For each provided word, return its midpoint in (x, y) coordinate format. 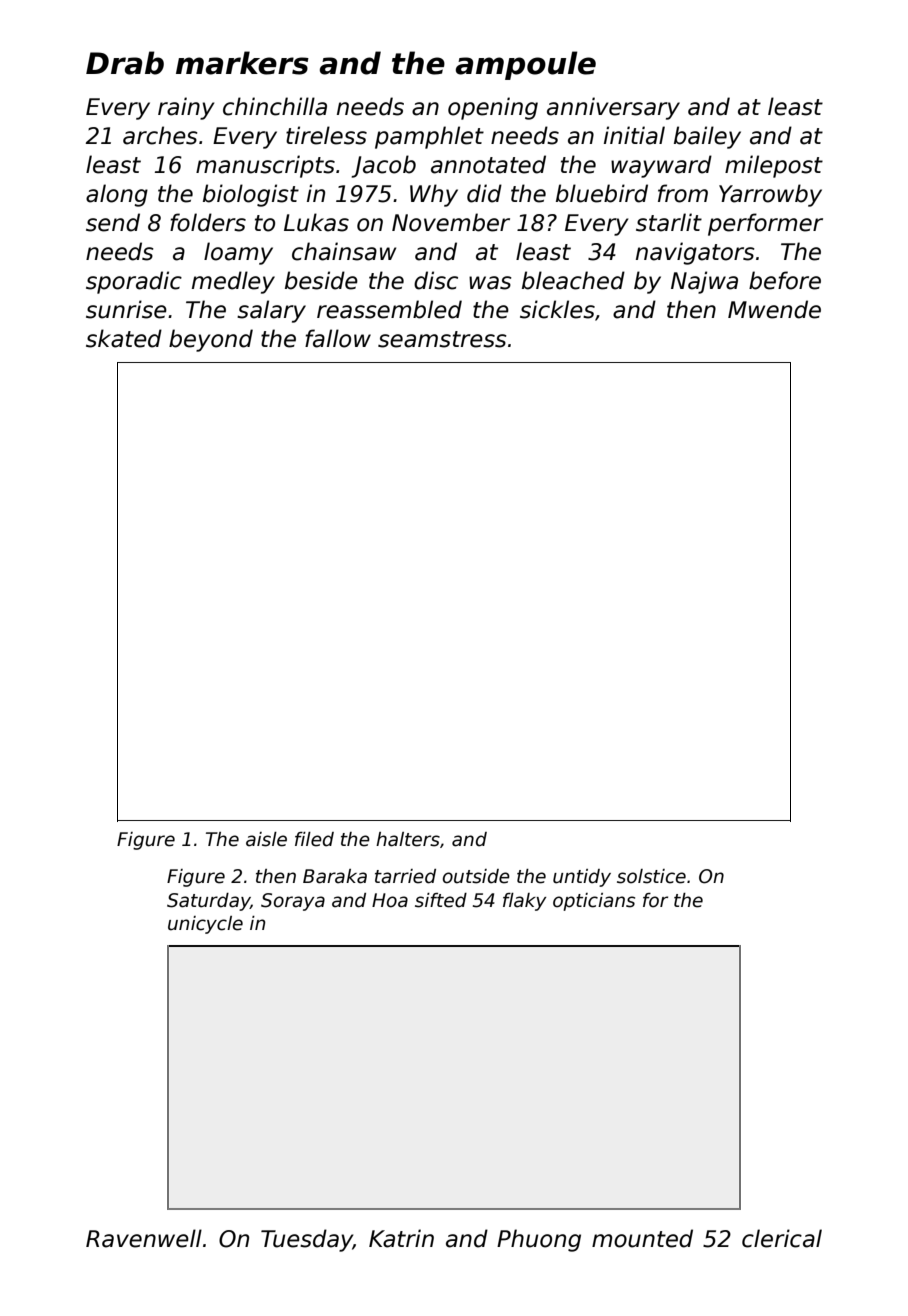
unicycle (205, 925)
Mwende (774, 309)
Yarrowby (770, 195)
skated (124, 338)
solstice (651, 876)
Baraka (335, 876)
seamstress (442, 339)
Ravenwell (144, 1238)
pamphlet (429, 137)
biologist (251, 195)
